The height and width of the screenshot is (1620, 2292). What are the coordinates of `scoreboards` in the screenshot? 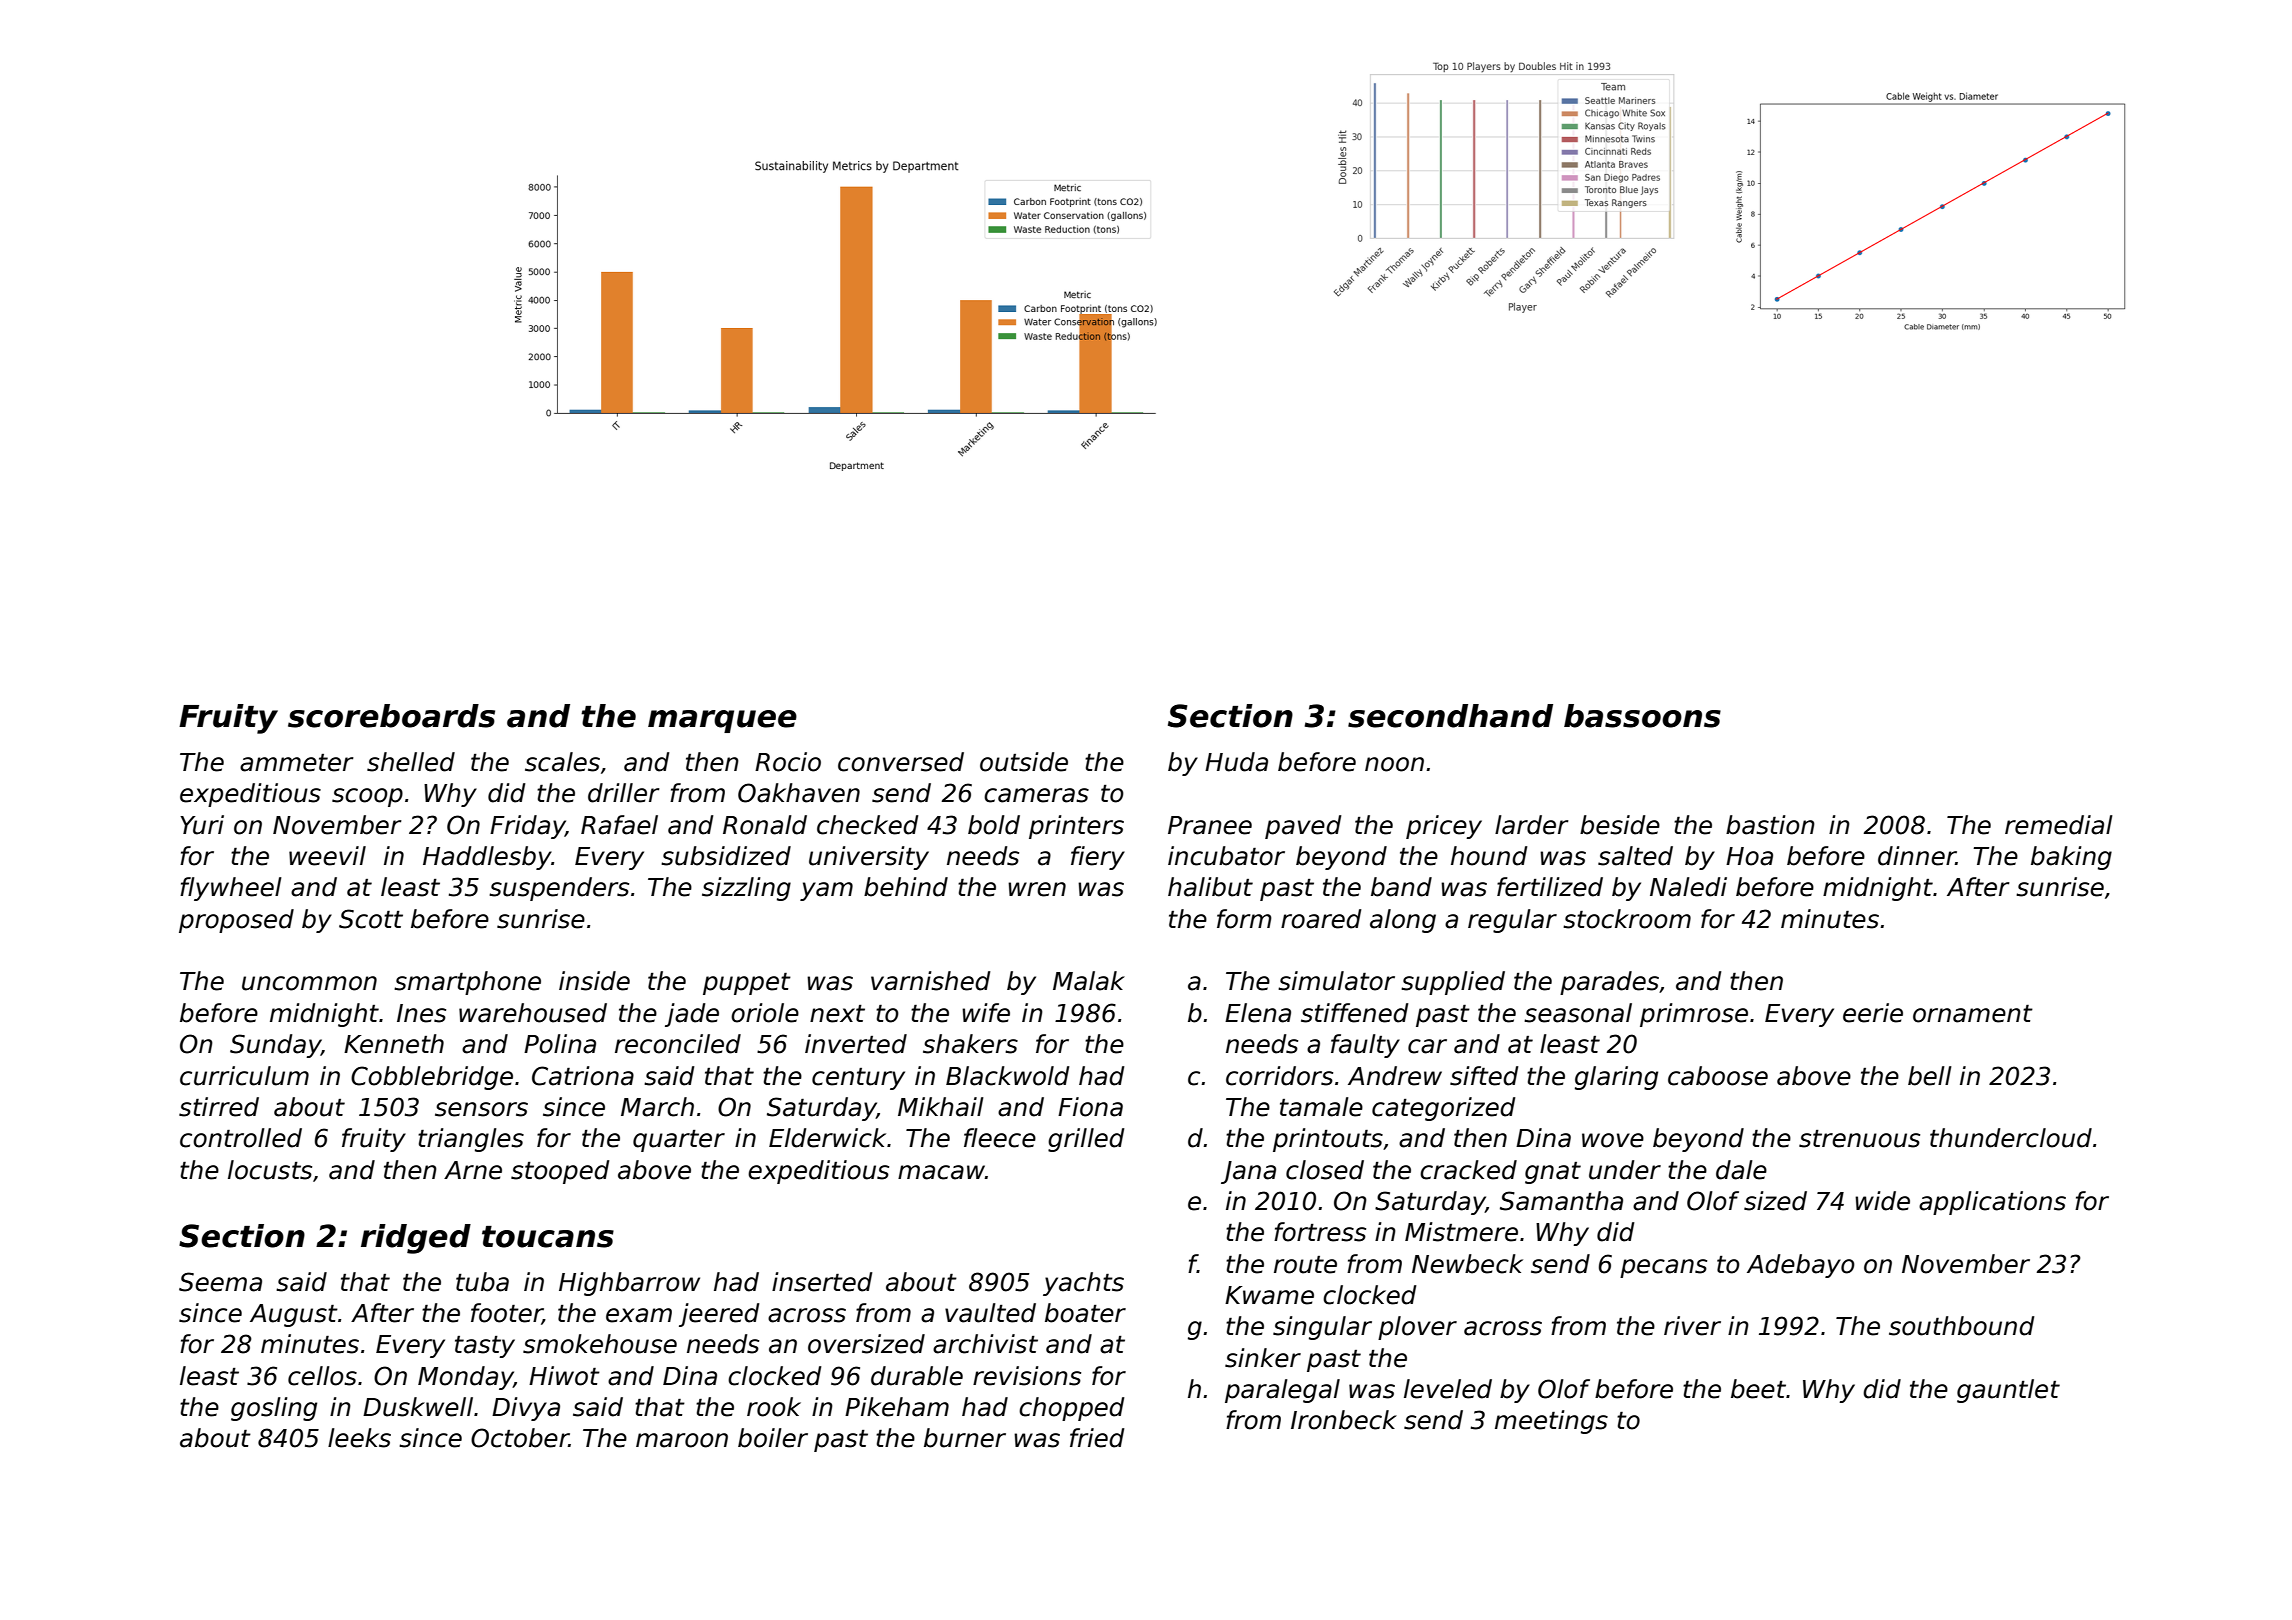 It's located at (391, 716).
